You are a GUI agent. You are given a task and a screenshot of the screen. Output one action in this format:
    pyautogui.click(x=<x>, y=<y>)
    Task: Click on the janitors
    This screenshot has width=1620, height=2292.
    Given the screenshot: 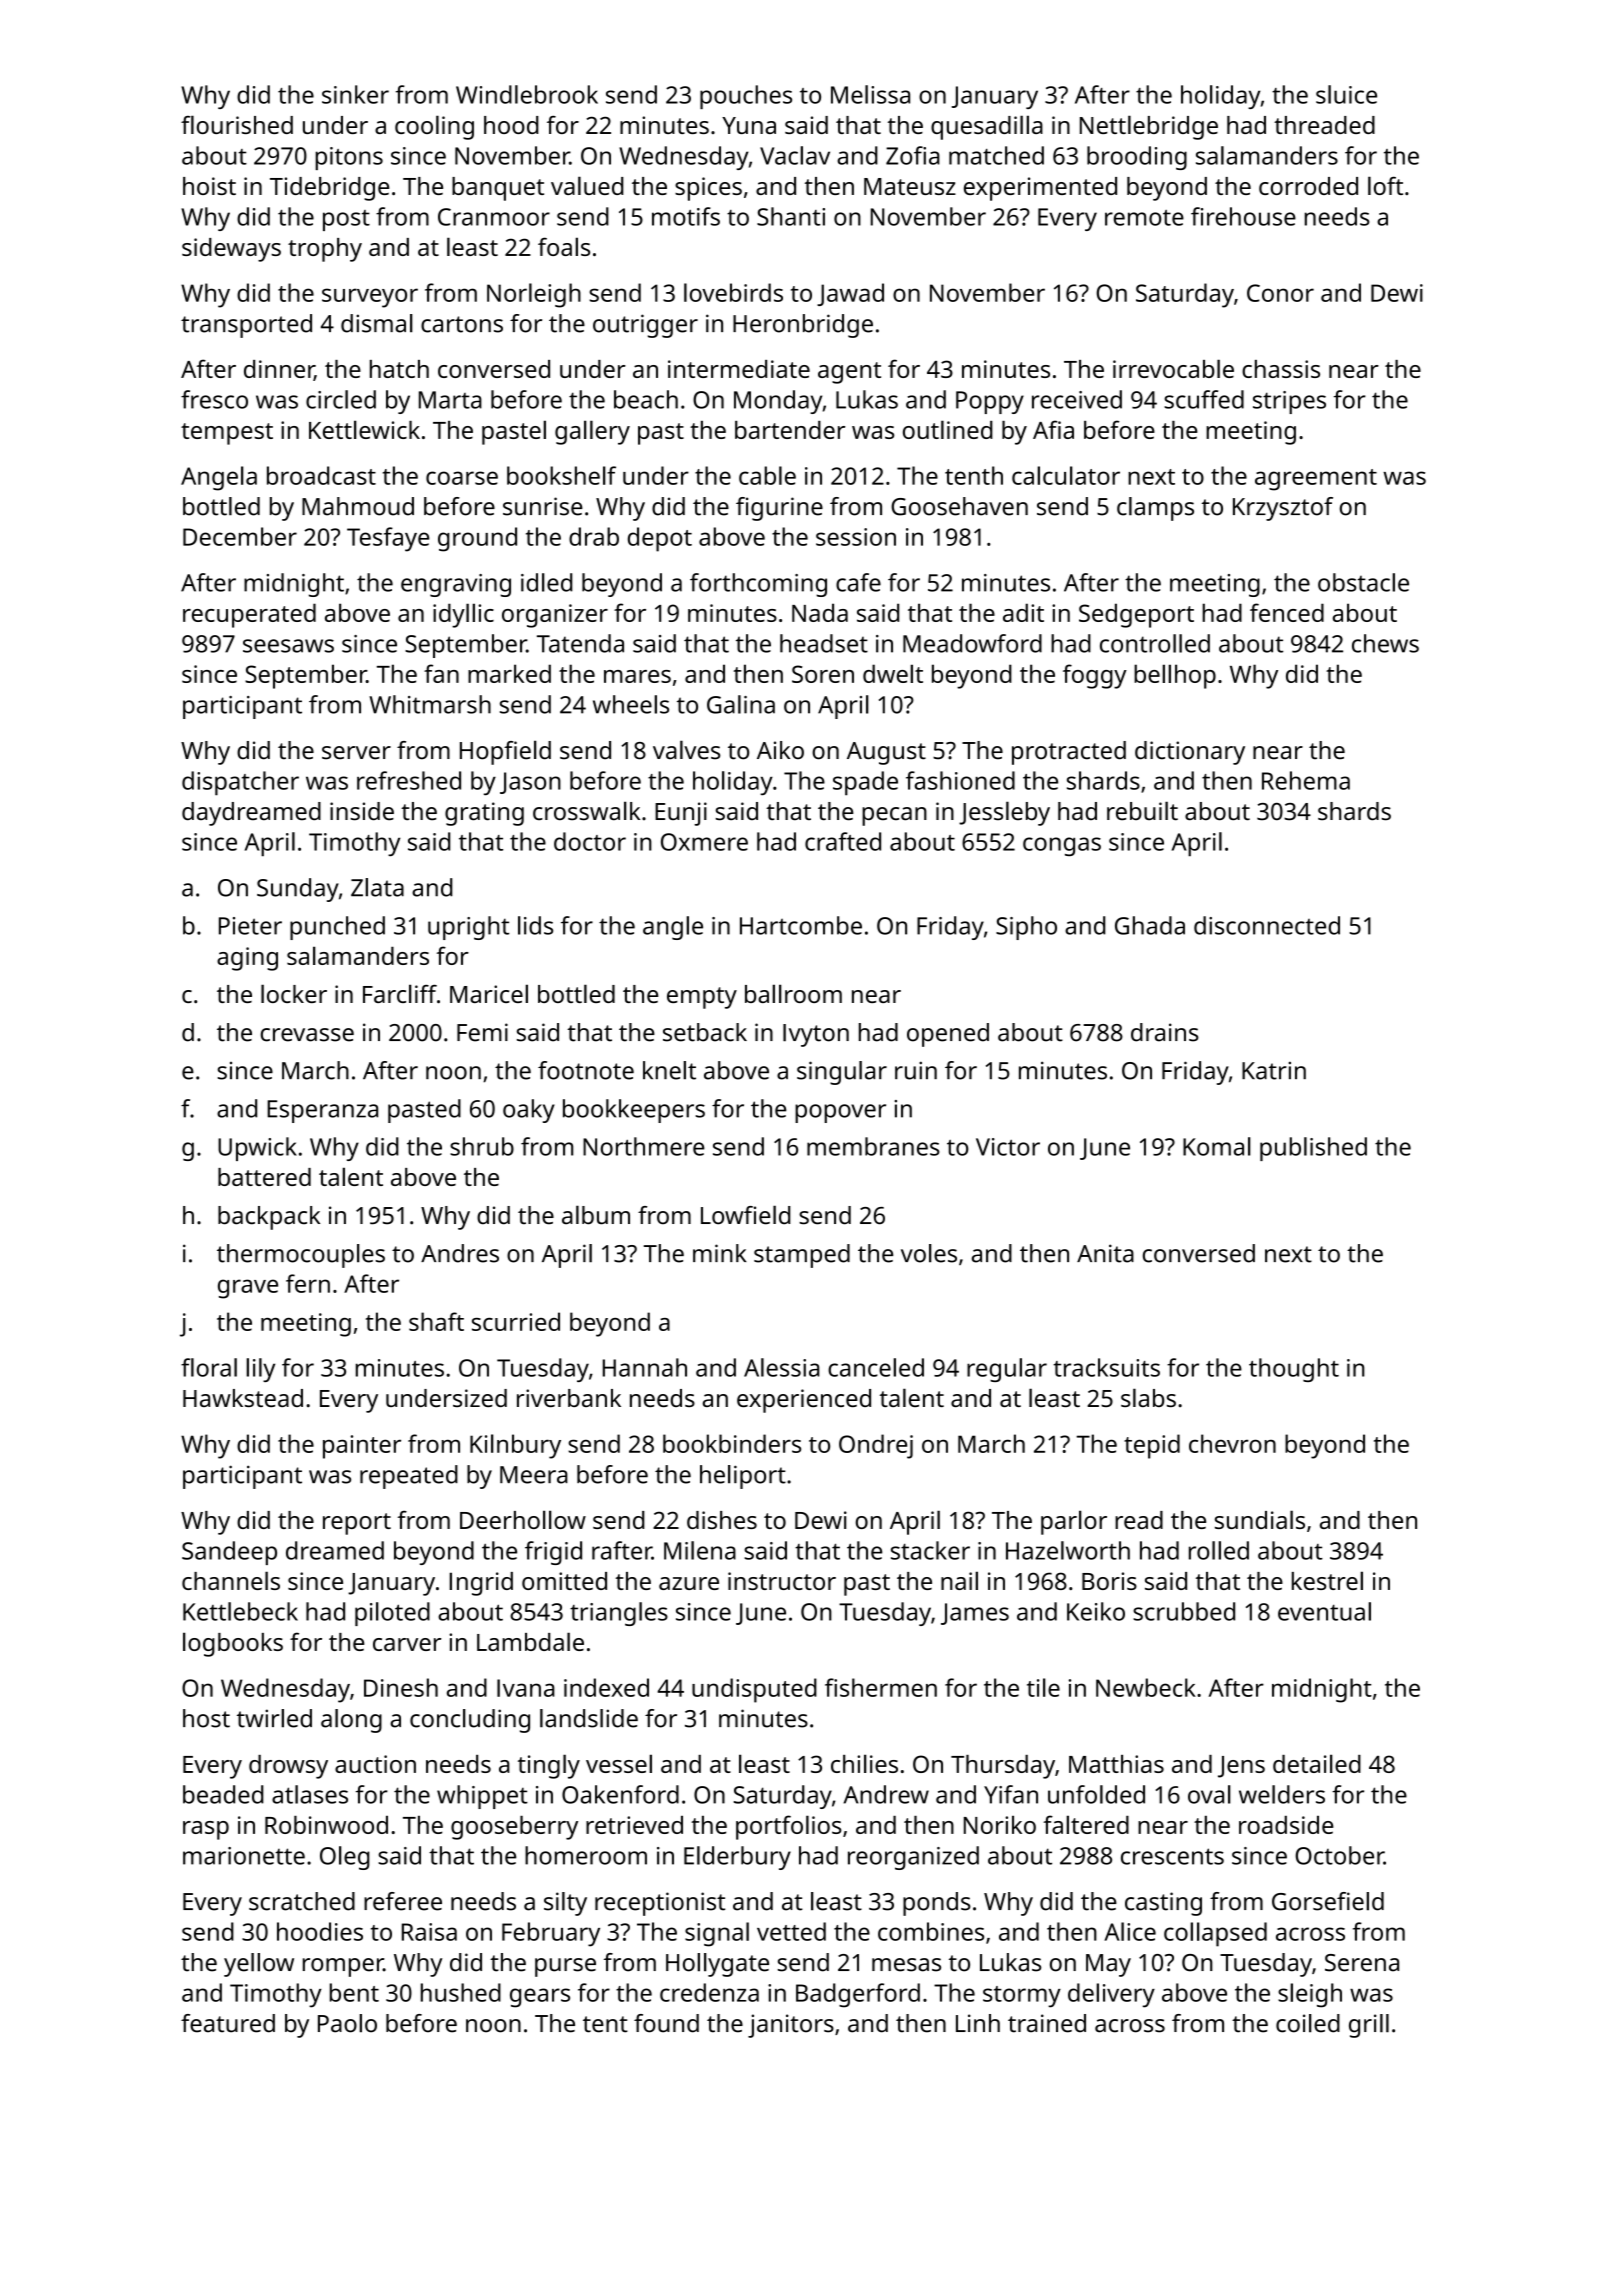 What is the action you would take?
    pyautogui.click(x=791, y=2026)
